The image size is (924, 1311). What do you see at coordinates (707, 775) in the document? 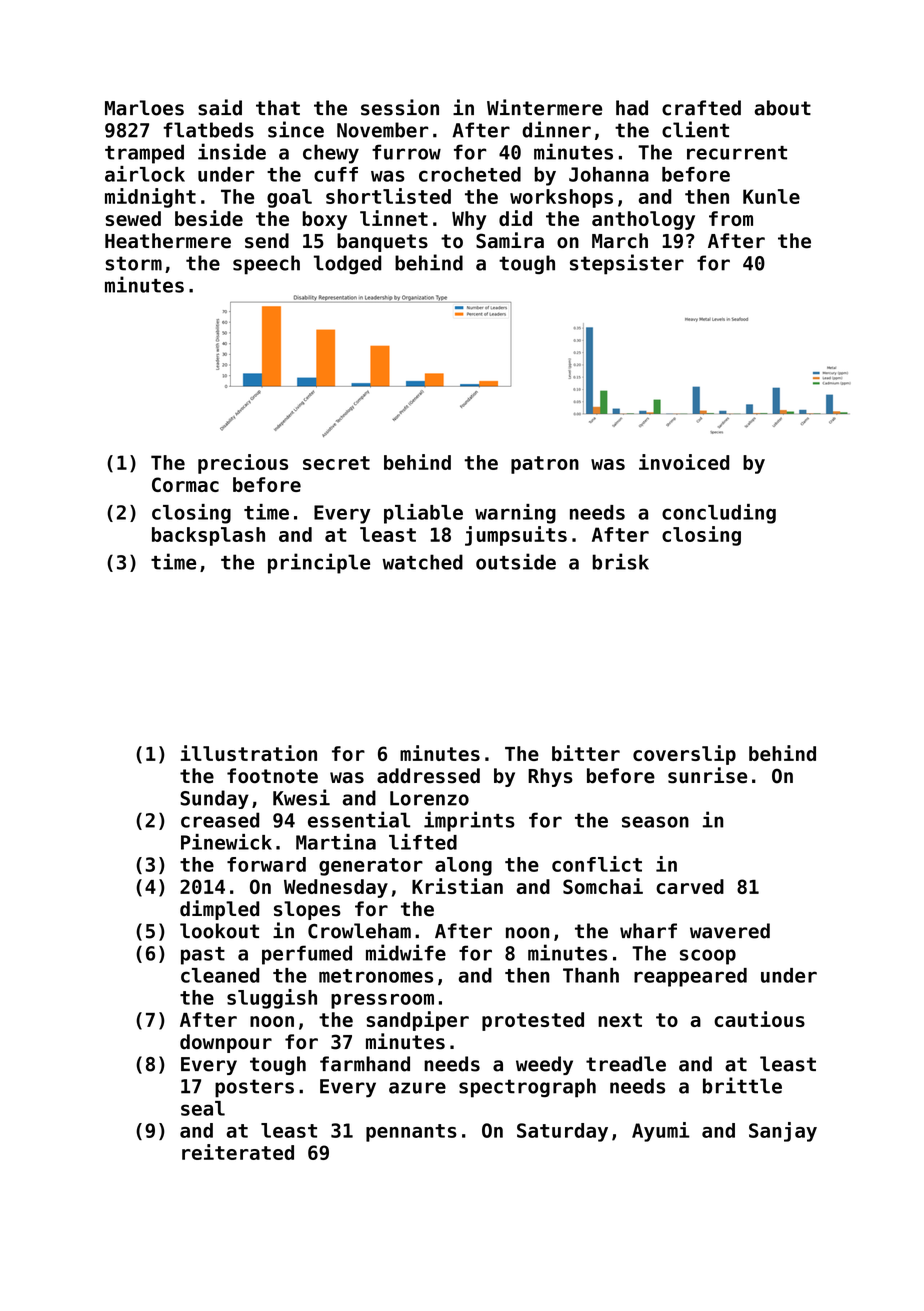
I see `sunrise` at bounding box center [707, 775].
